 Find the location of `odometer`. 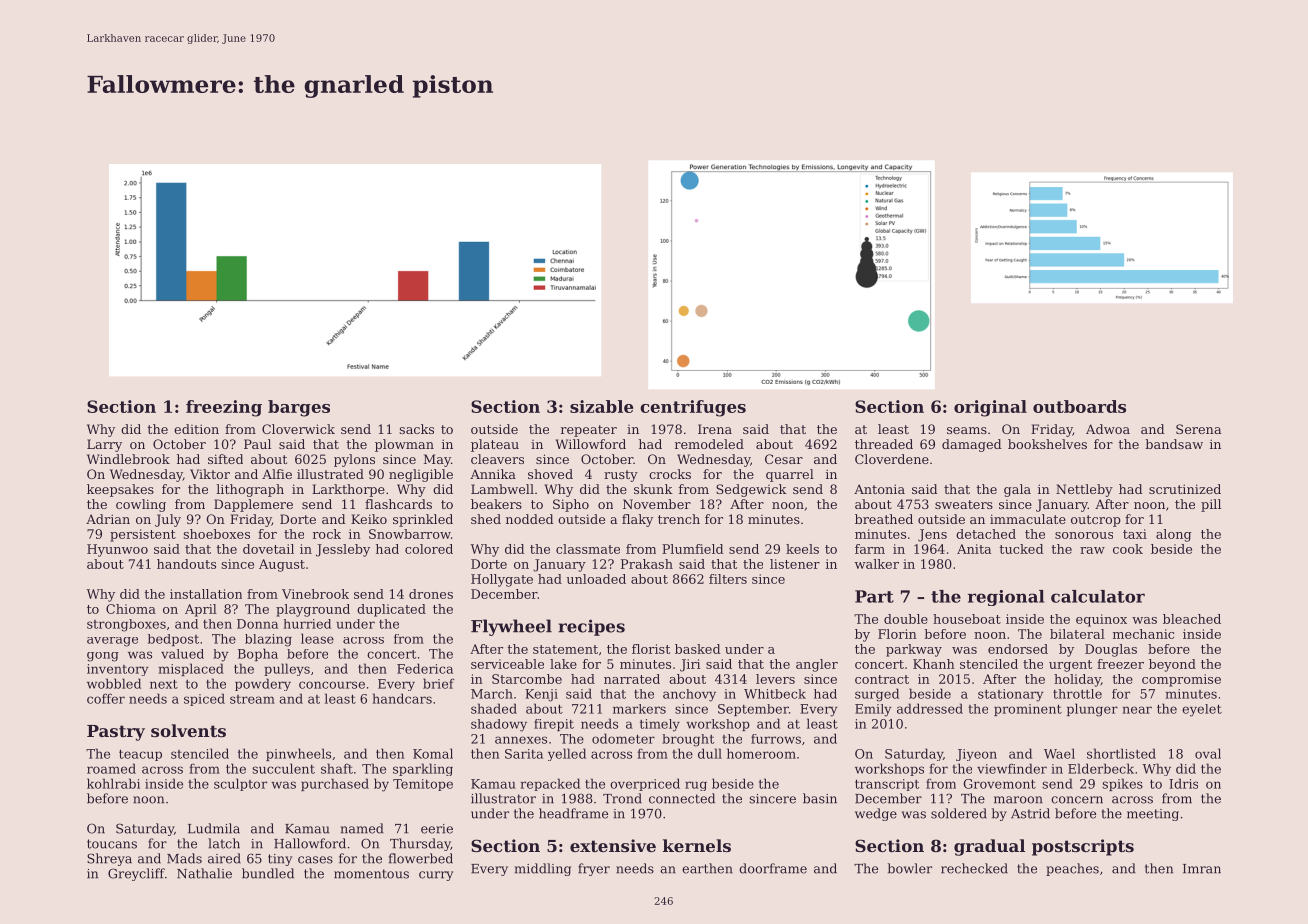

odometer is located at coordinates (623, 738).
